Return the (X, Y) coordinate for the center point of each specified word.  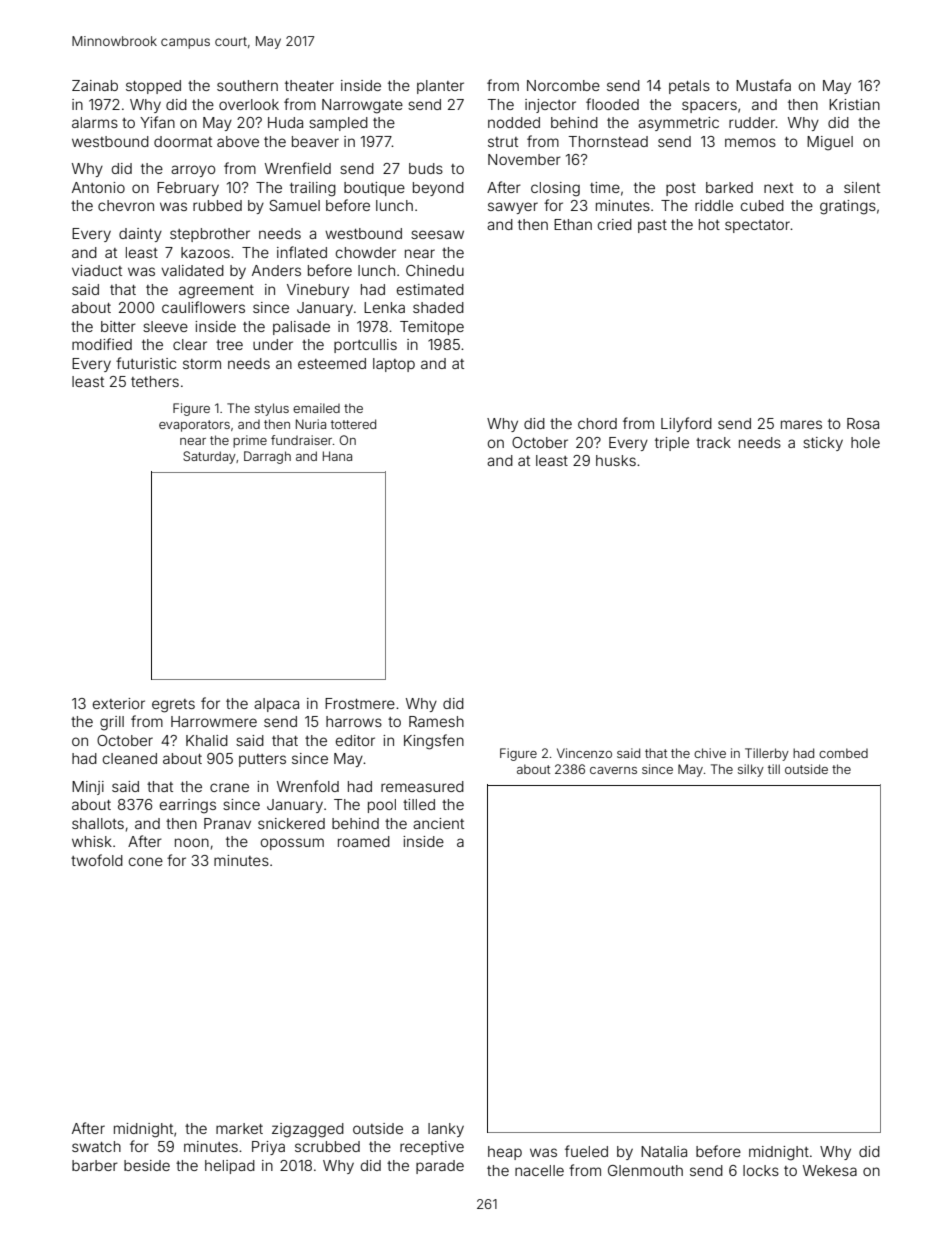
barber (95, 1165)
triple (672, 444)
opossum (292, 844)
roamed (364, 841)
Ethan (573, 224)
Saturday (209, 457)
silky (751, 770)
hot (709, 224)
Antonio (98, 187)
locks (761, 1170)
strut (503, 142)
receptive (432, 1148)
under (273, 344)
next (778, 188)
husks (616, 460)
